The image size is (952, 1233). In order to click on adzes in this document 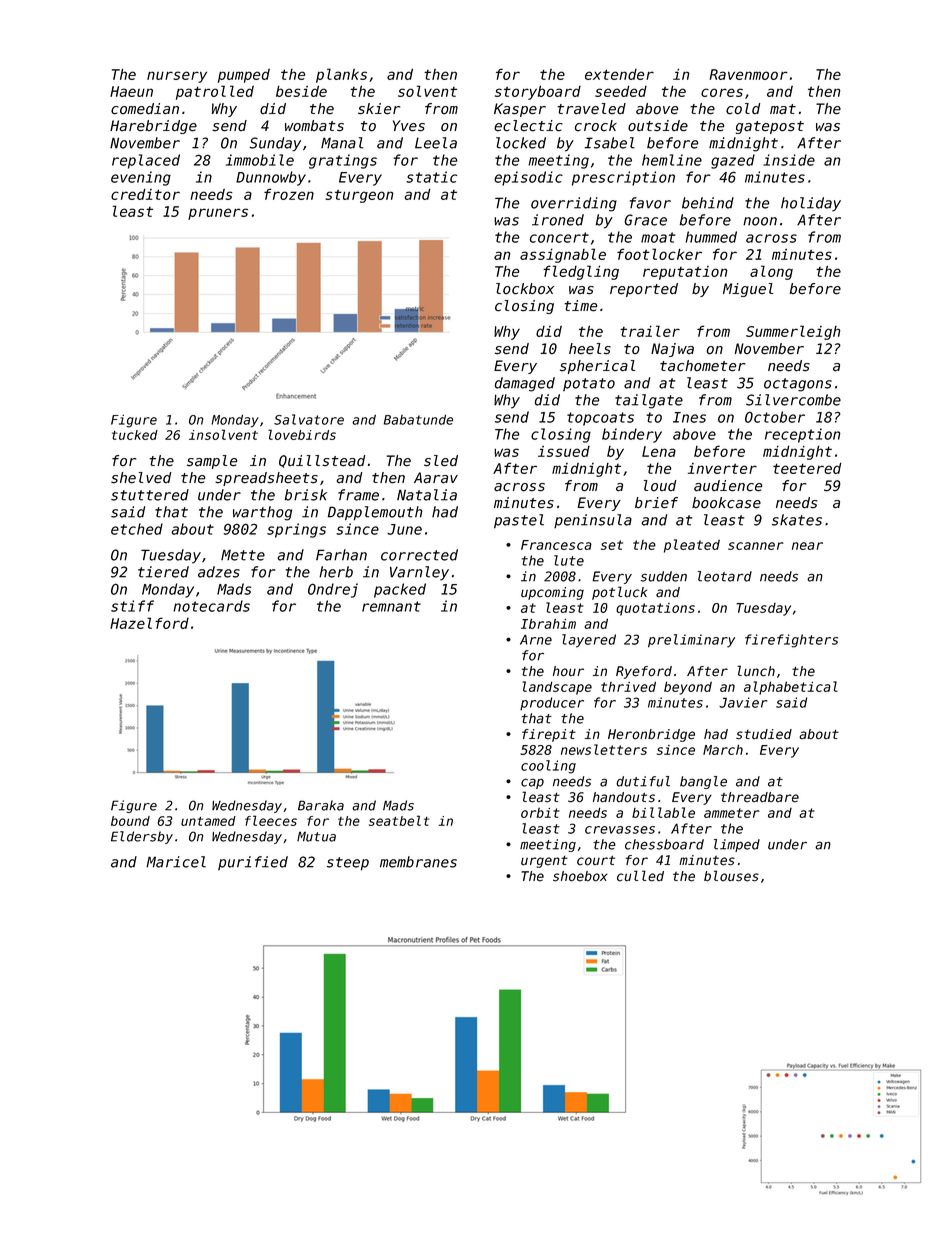, I will do `click(219, 572)`.
